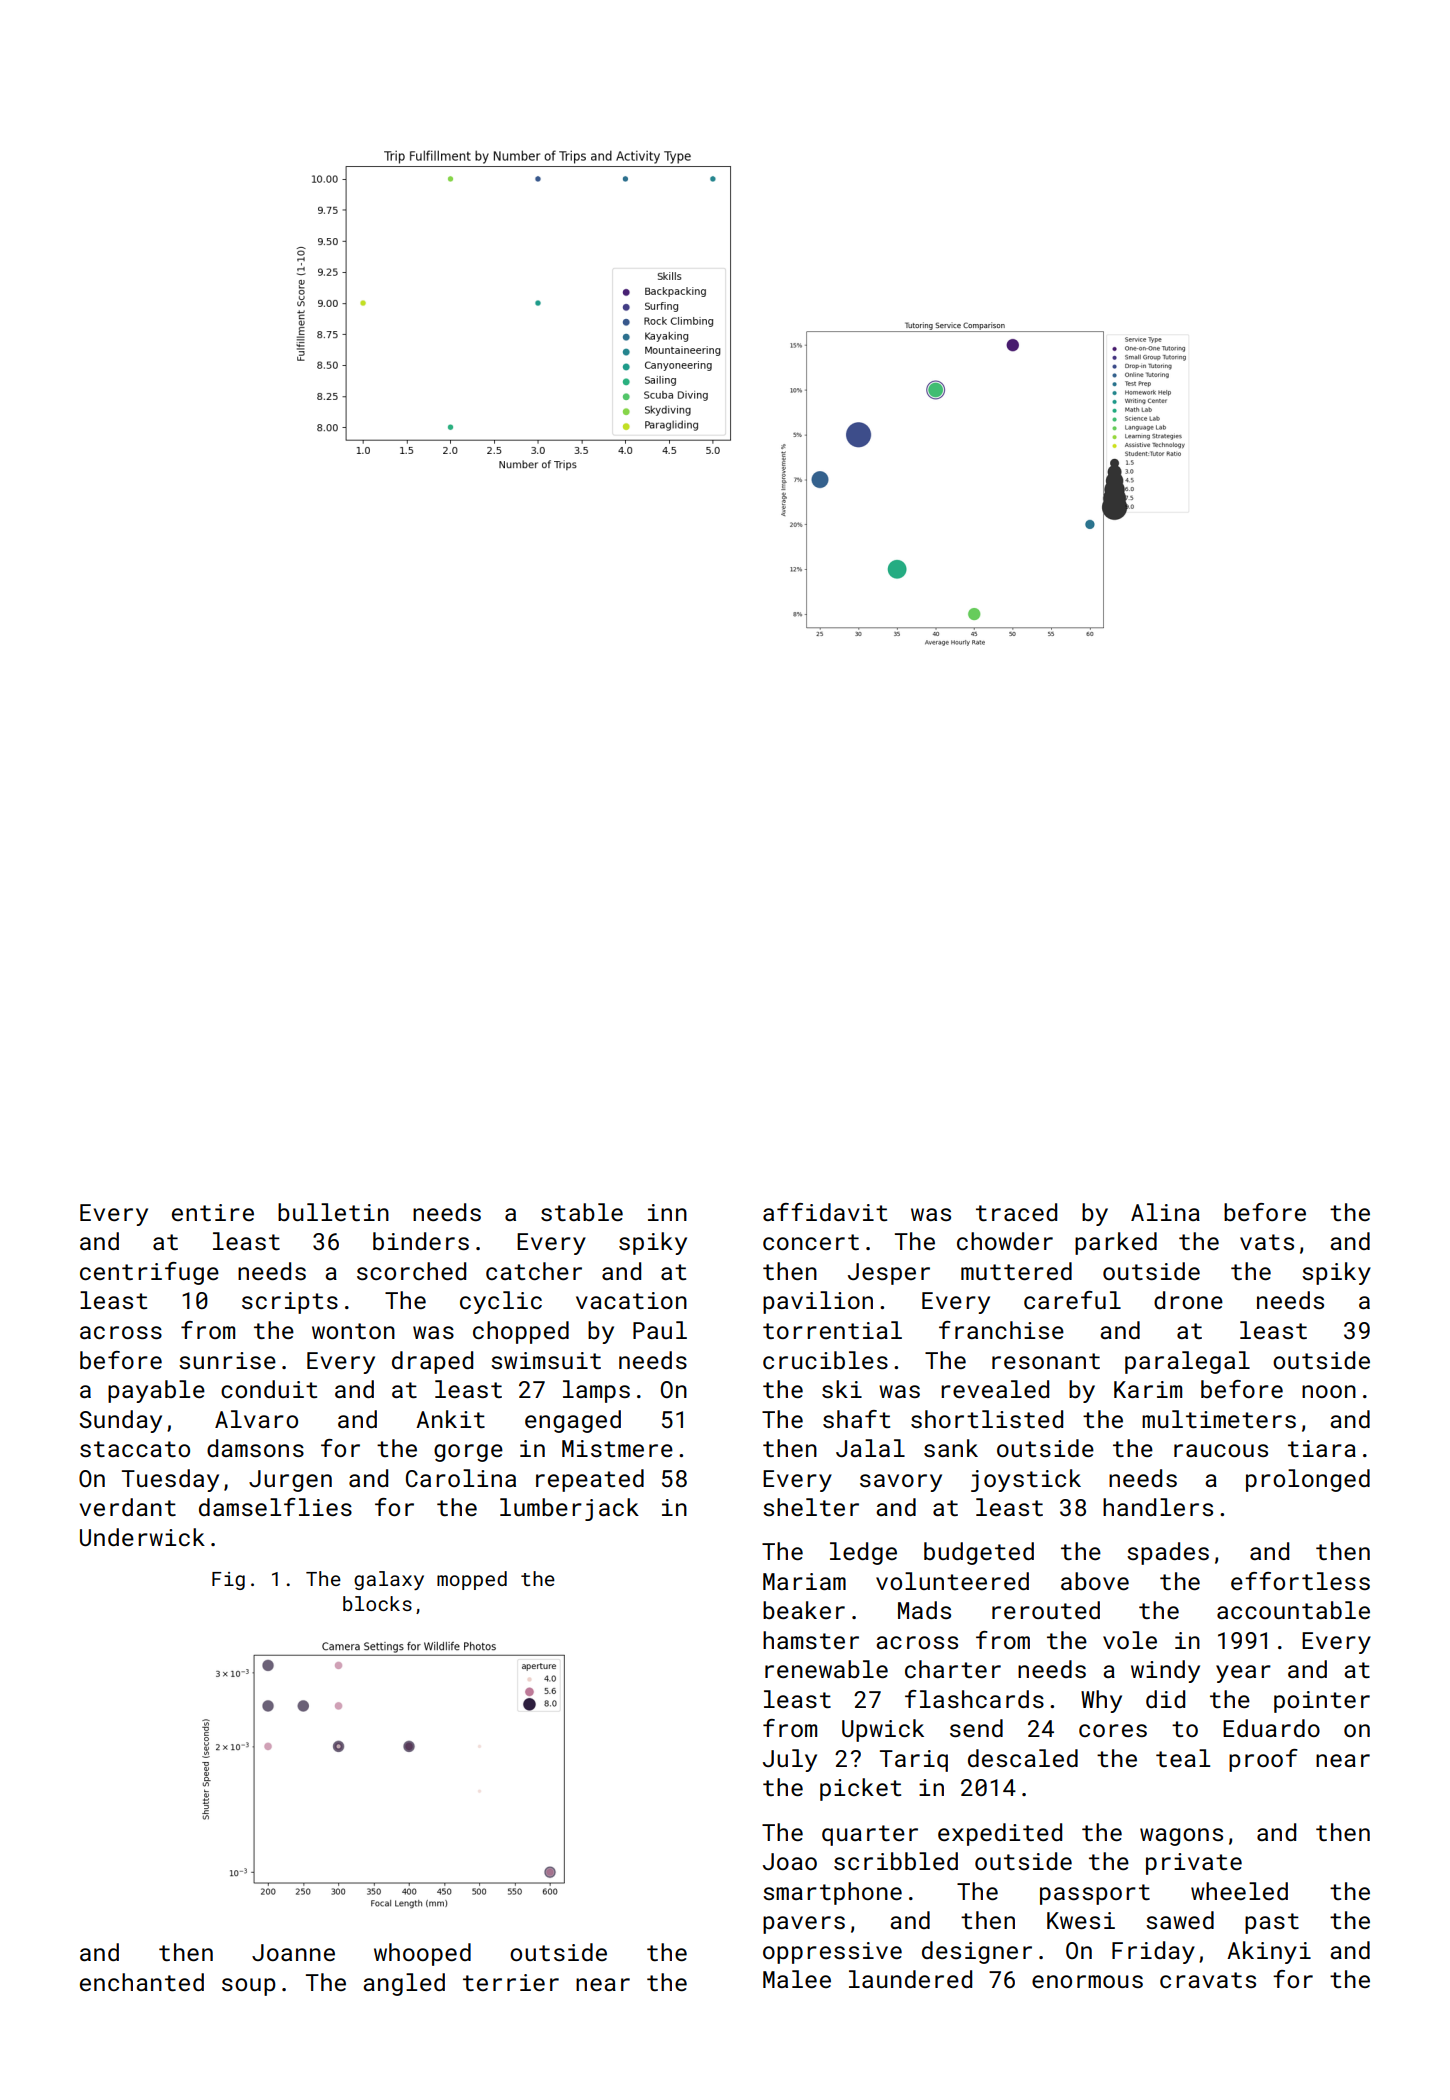  Describe the element at coordinates (790, 1861) in the image. I see `Joao` at that location.
